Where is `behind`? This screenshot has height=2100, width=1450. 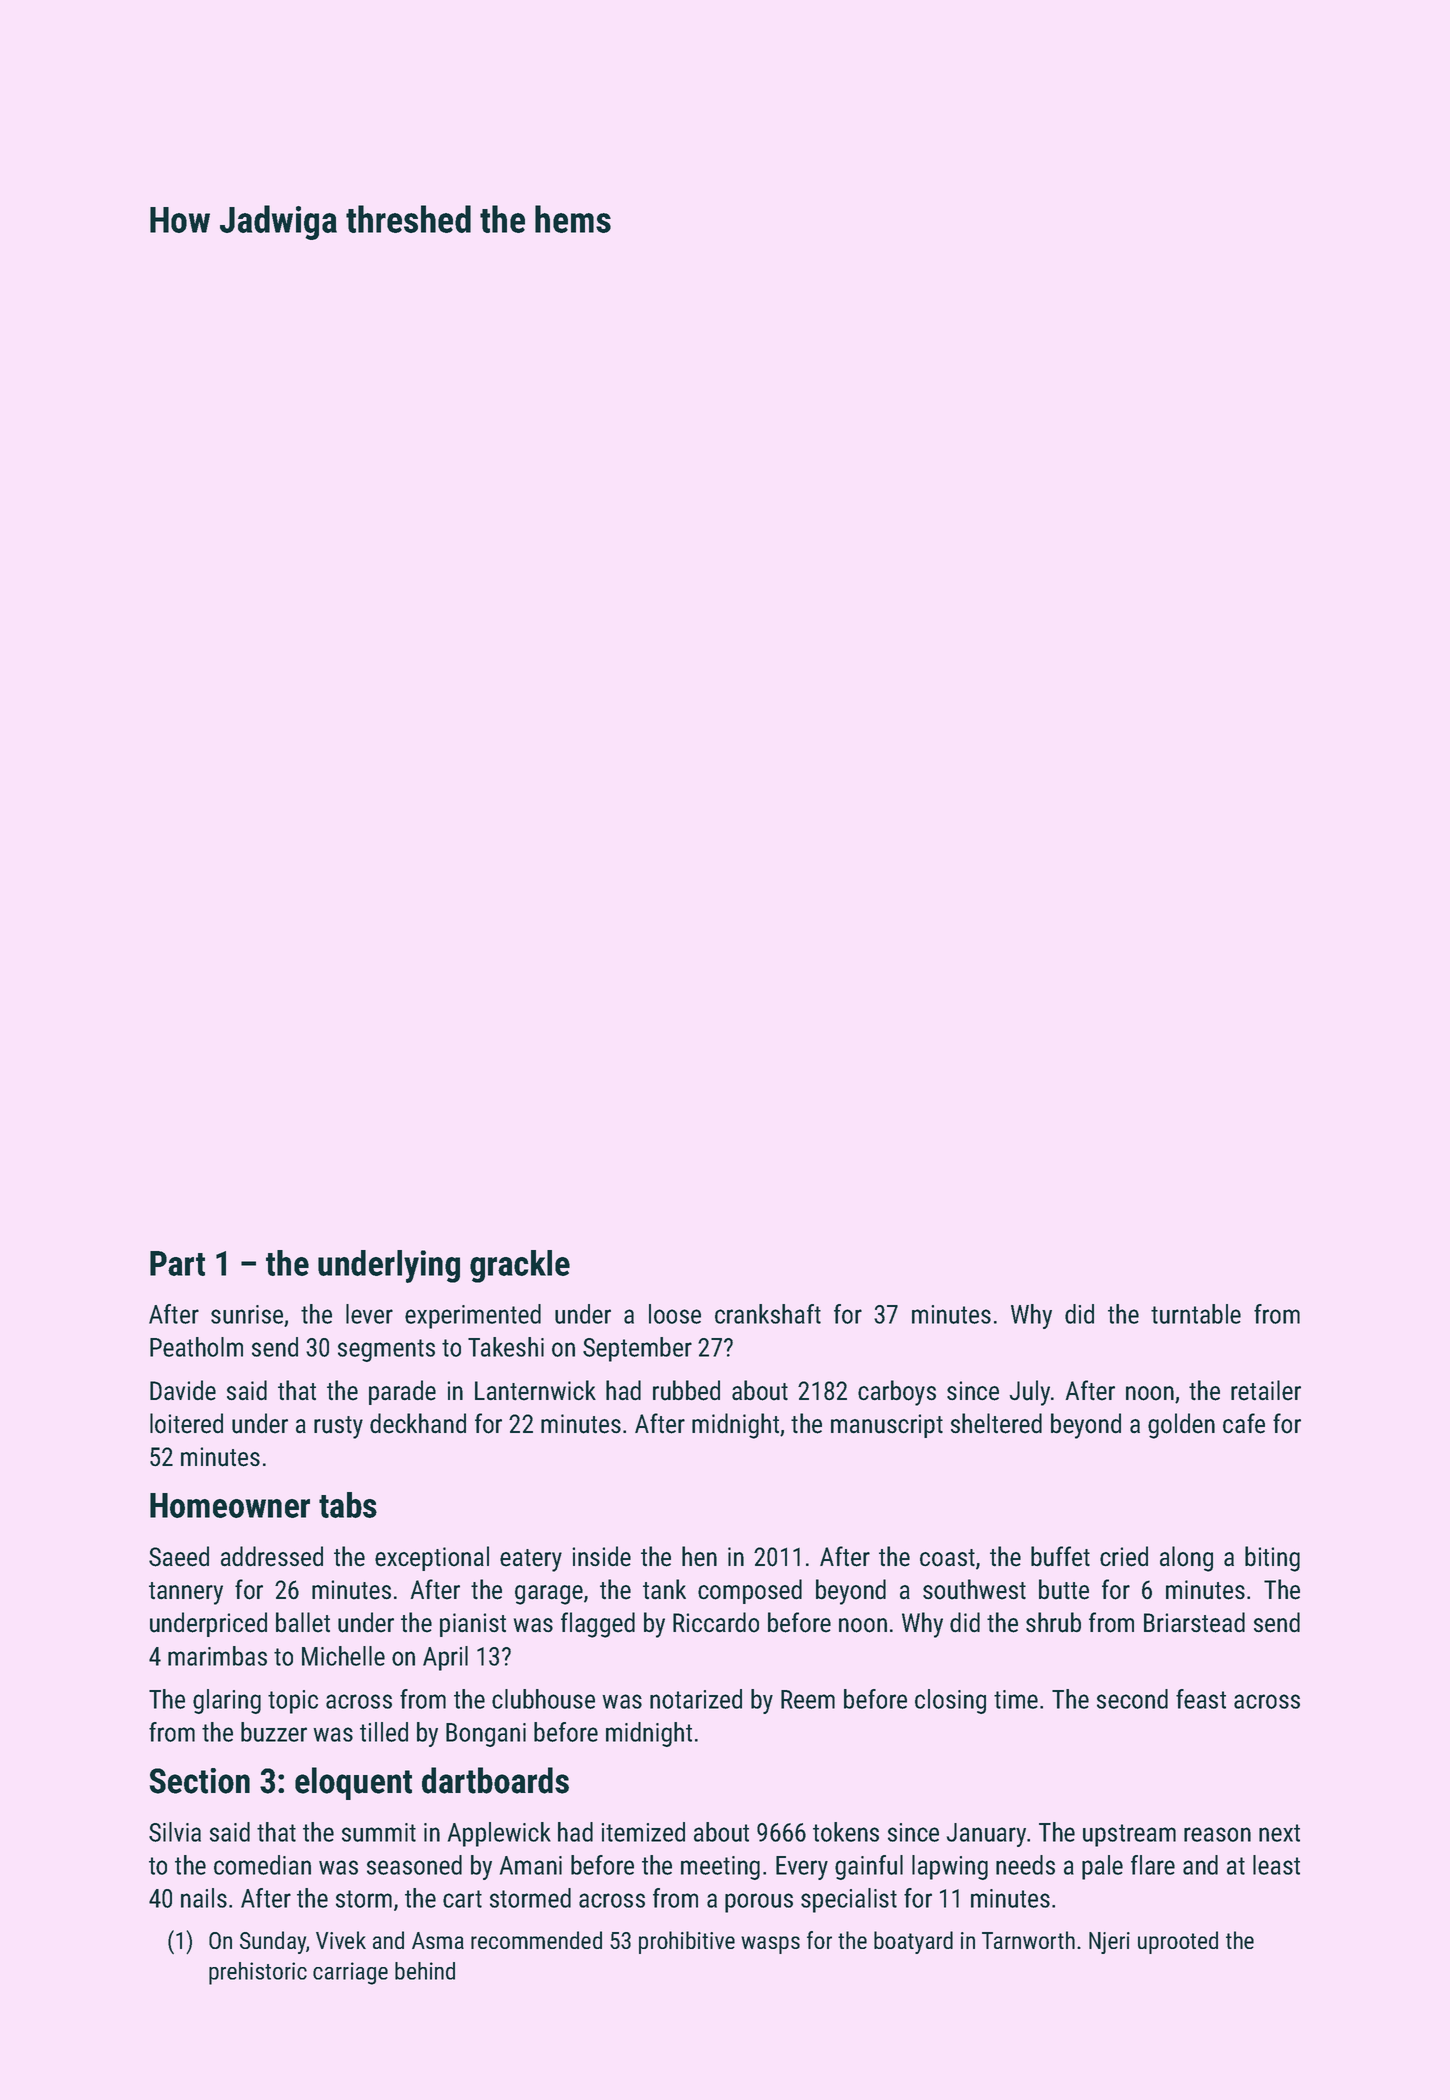 behind is located at coordinates (425, 1971).
